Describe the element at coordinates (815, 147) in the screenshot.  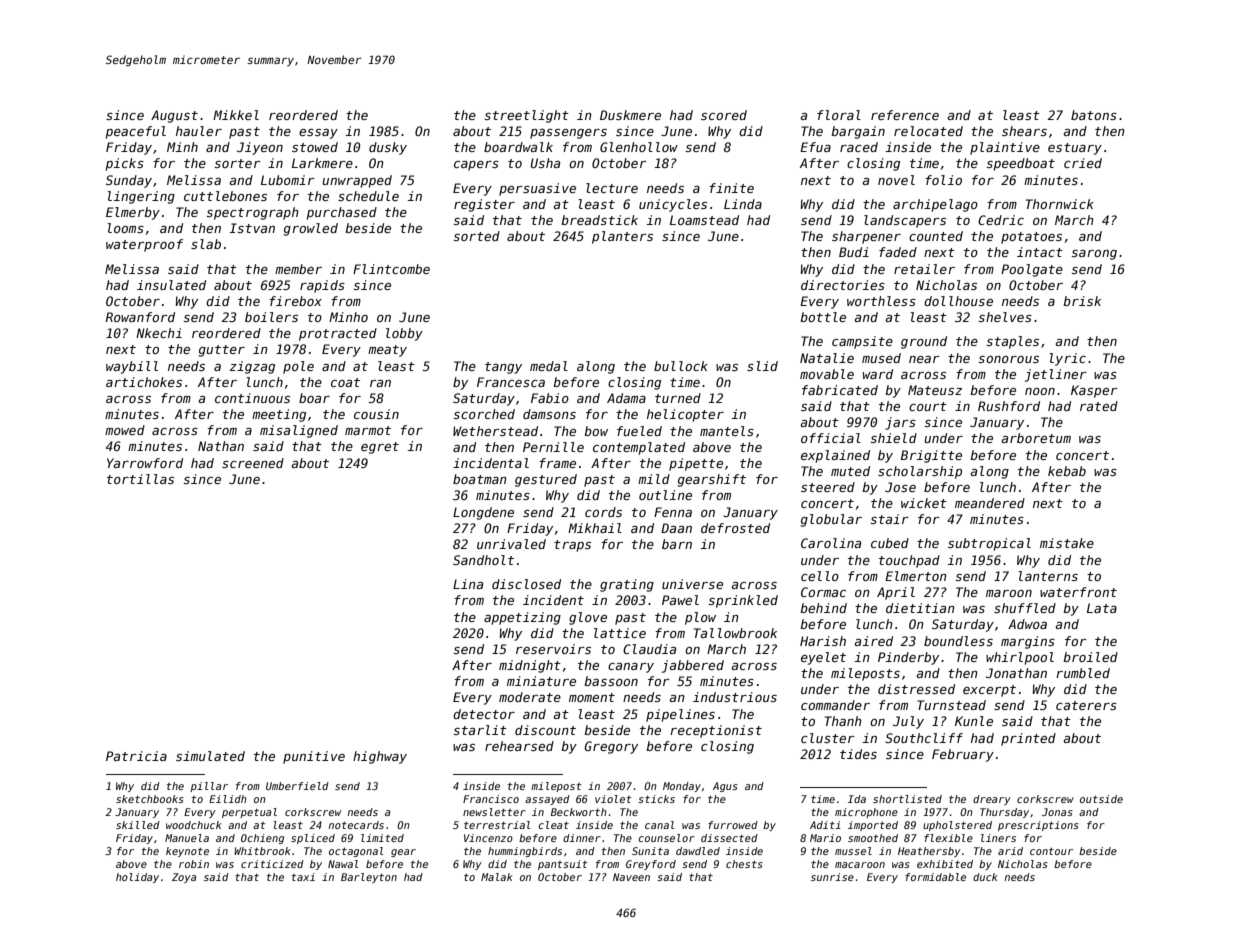
I see `Efua` at that location.
